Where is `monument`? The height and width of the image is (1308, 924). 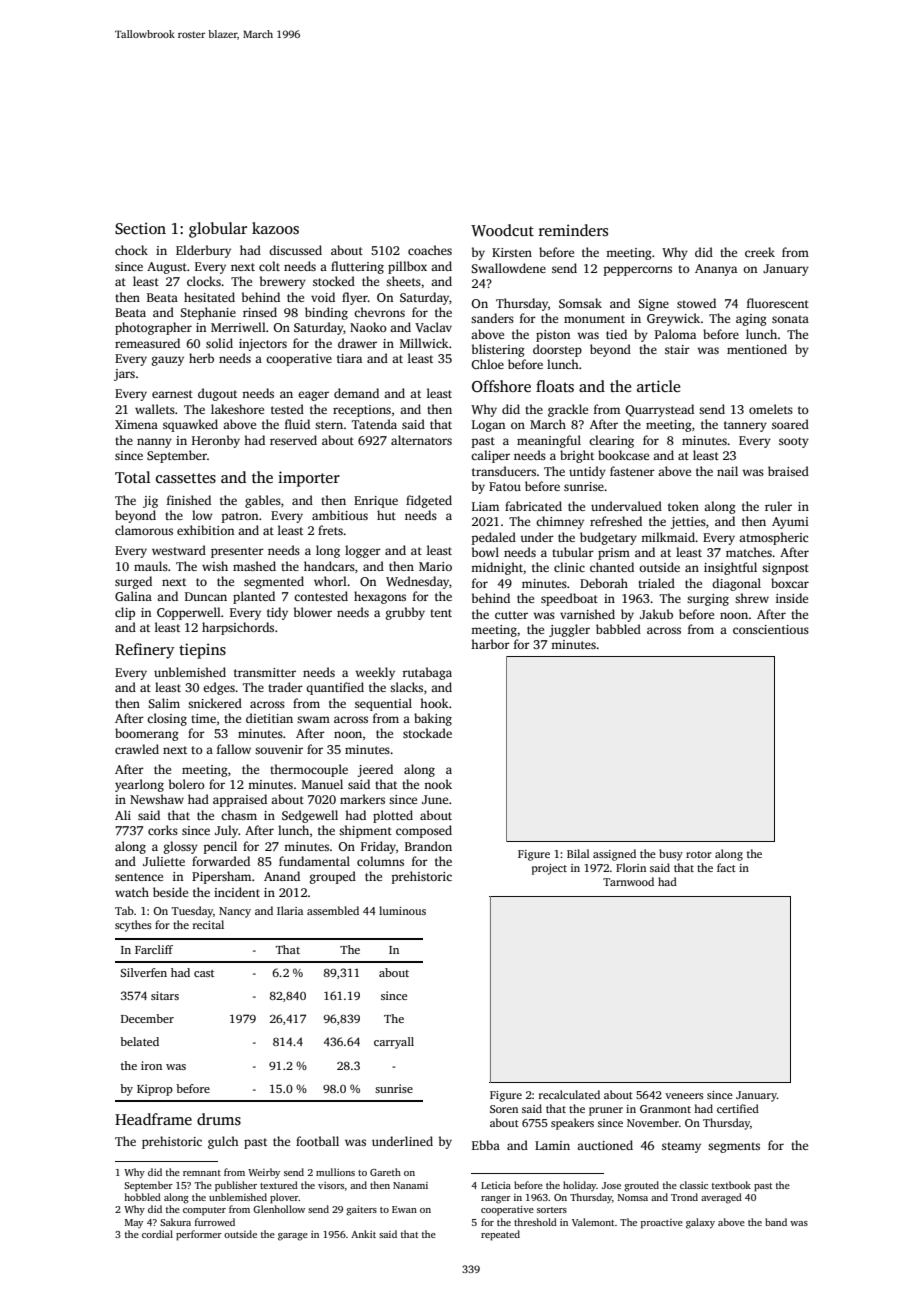
monument is located at coordinates (594, 319).
